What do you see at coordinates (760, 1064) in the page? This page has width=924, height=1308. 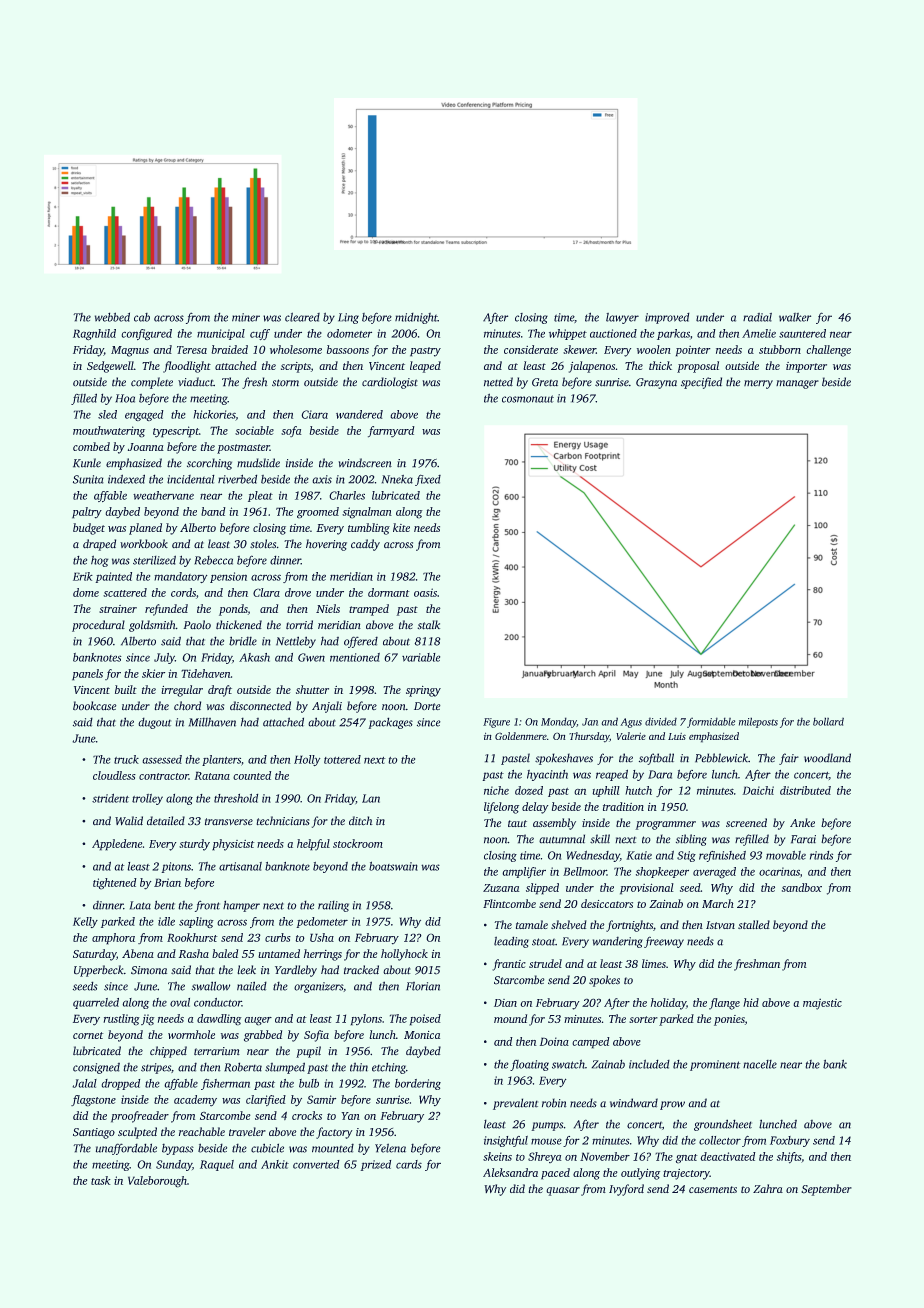 I see `nacelle` at bounding box center [760, 1064].
